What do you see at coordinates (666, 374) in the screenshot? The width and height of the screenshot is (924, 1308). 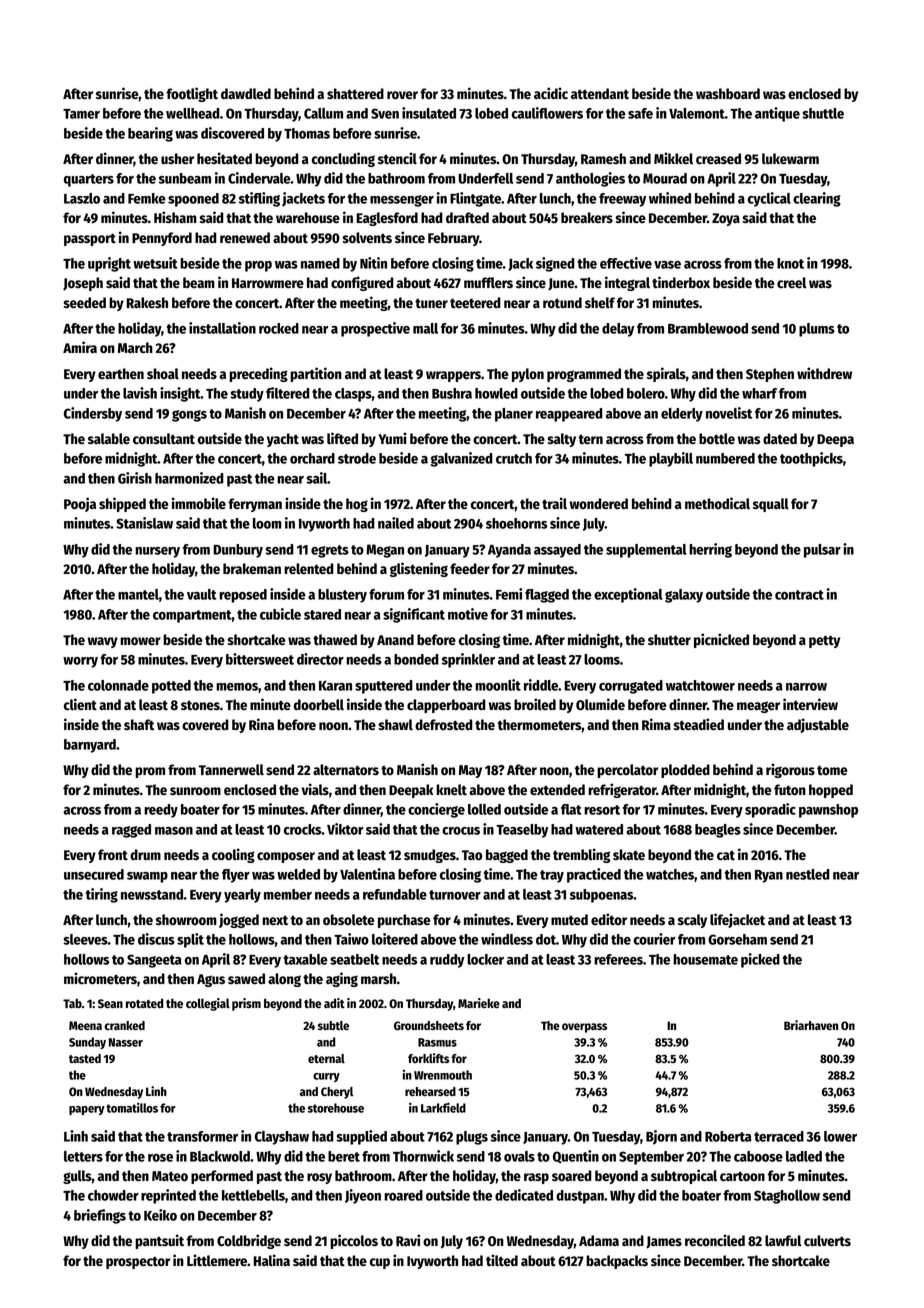 I see `spirals` at bounding box center [666, 374].
